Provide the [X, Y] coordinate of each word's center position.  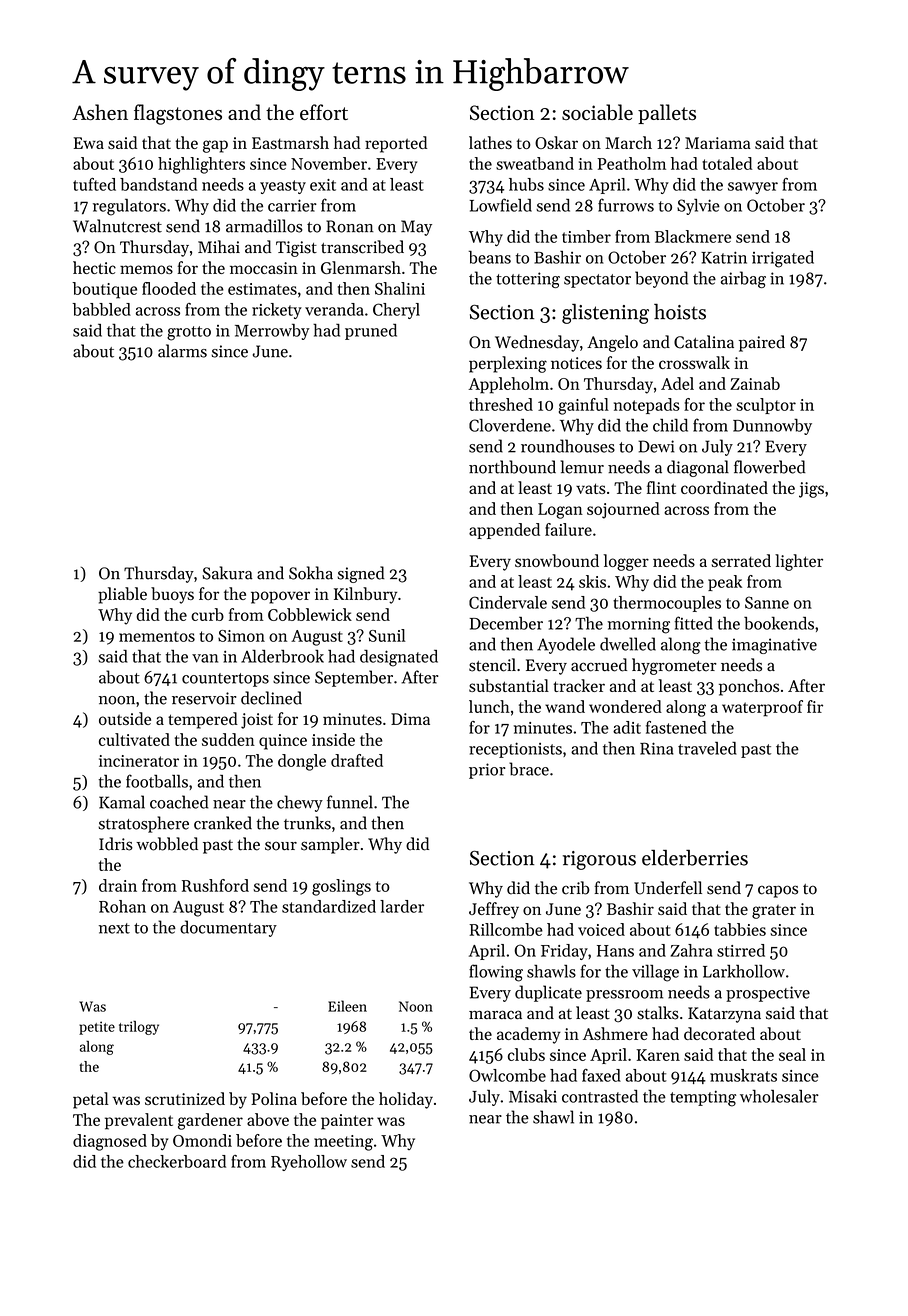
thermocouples [667, 604]
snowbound [557, 560]
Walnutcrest [117, 226]
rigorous [599, 860]
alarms [182, 351]
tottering [528, 280]
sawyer [753, 188]
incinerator [139, 761]
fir [815, 706]
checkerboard [177, 1161]
